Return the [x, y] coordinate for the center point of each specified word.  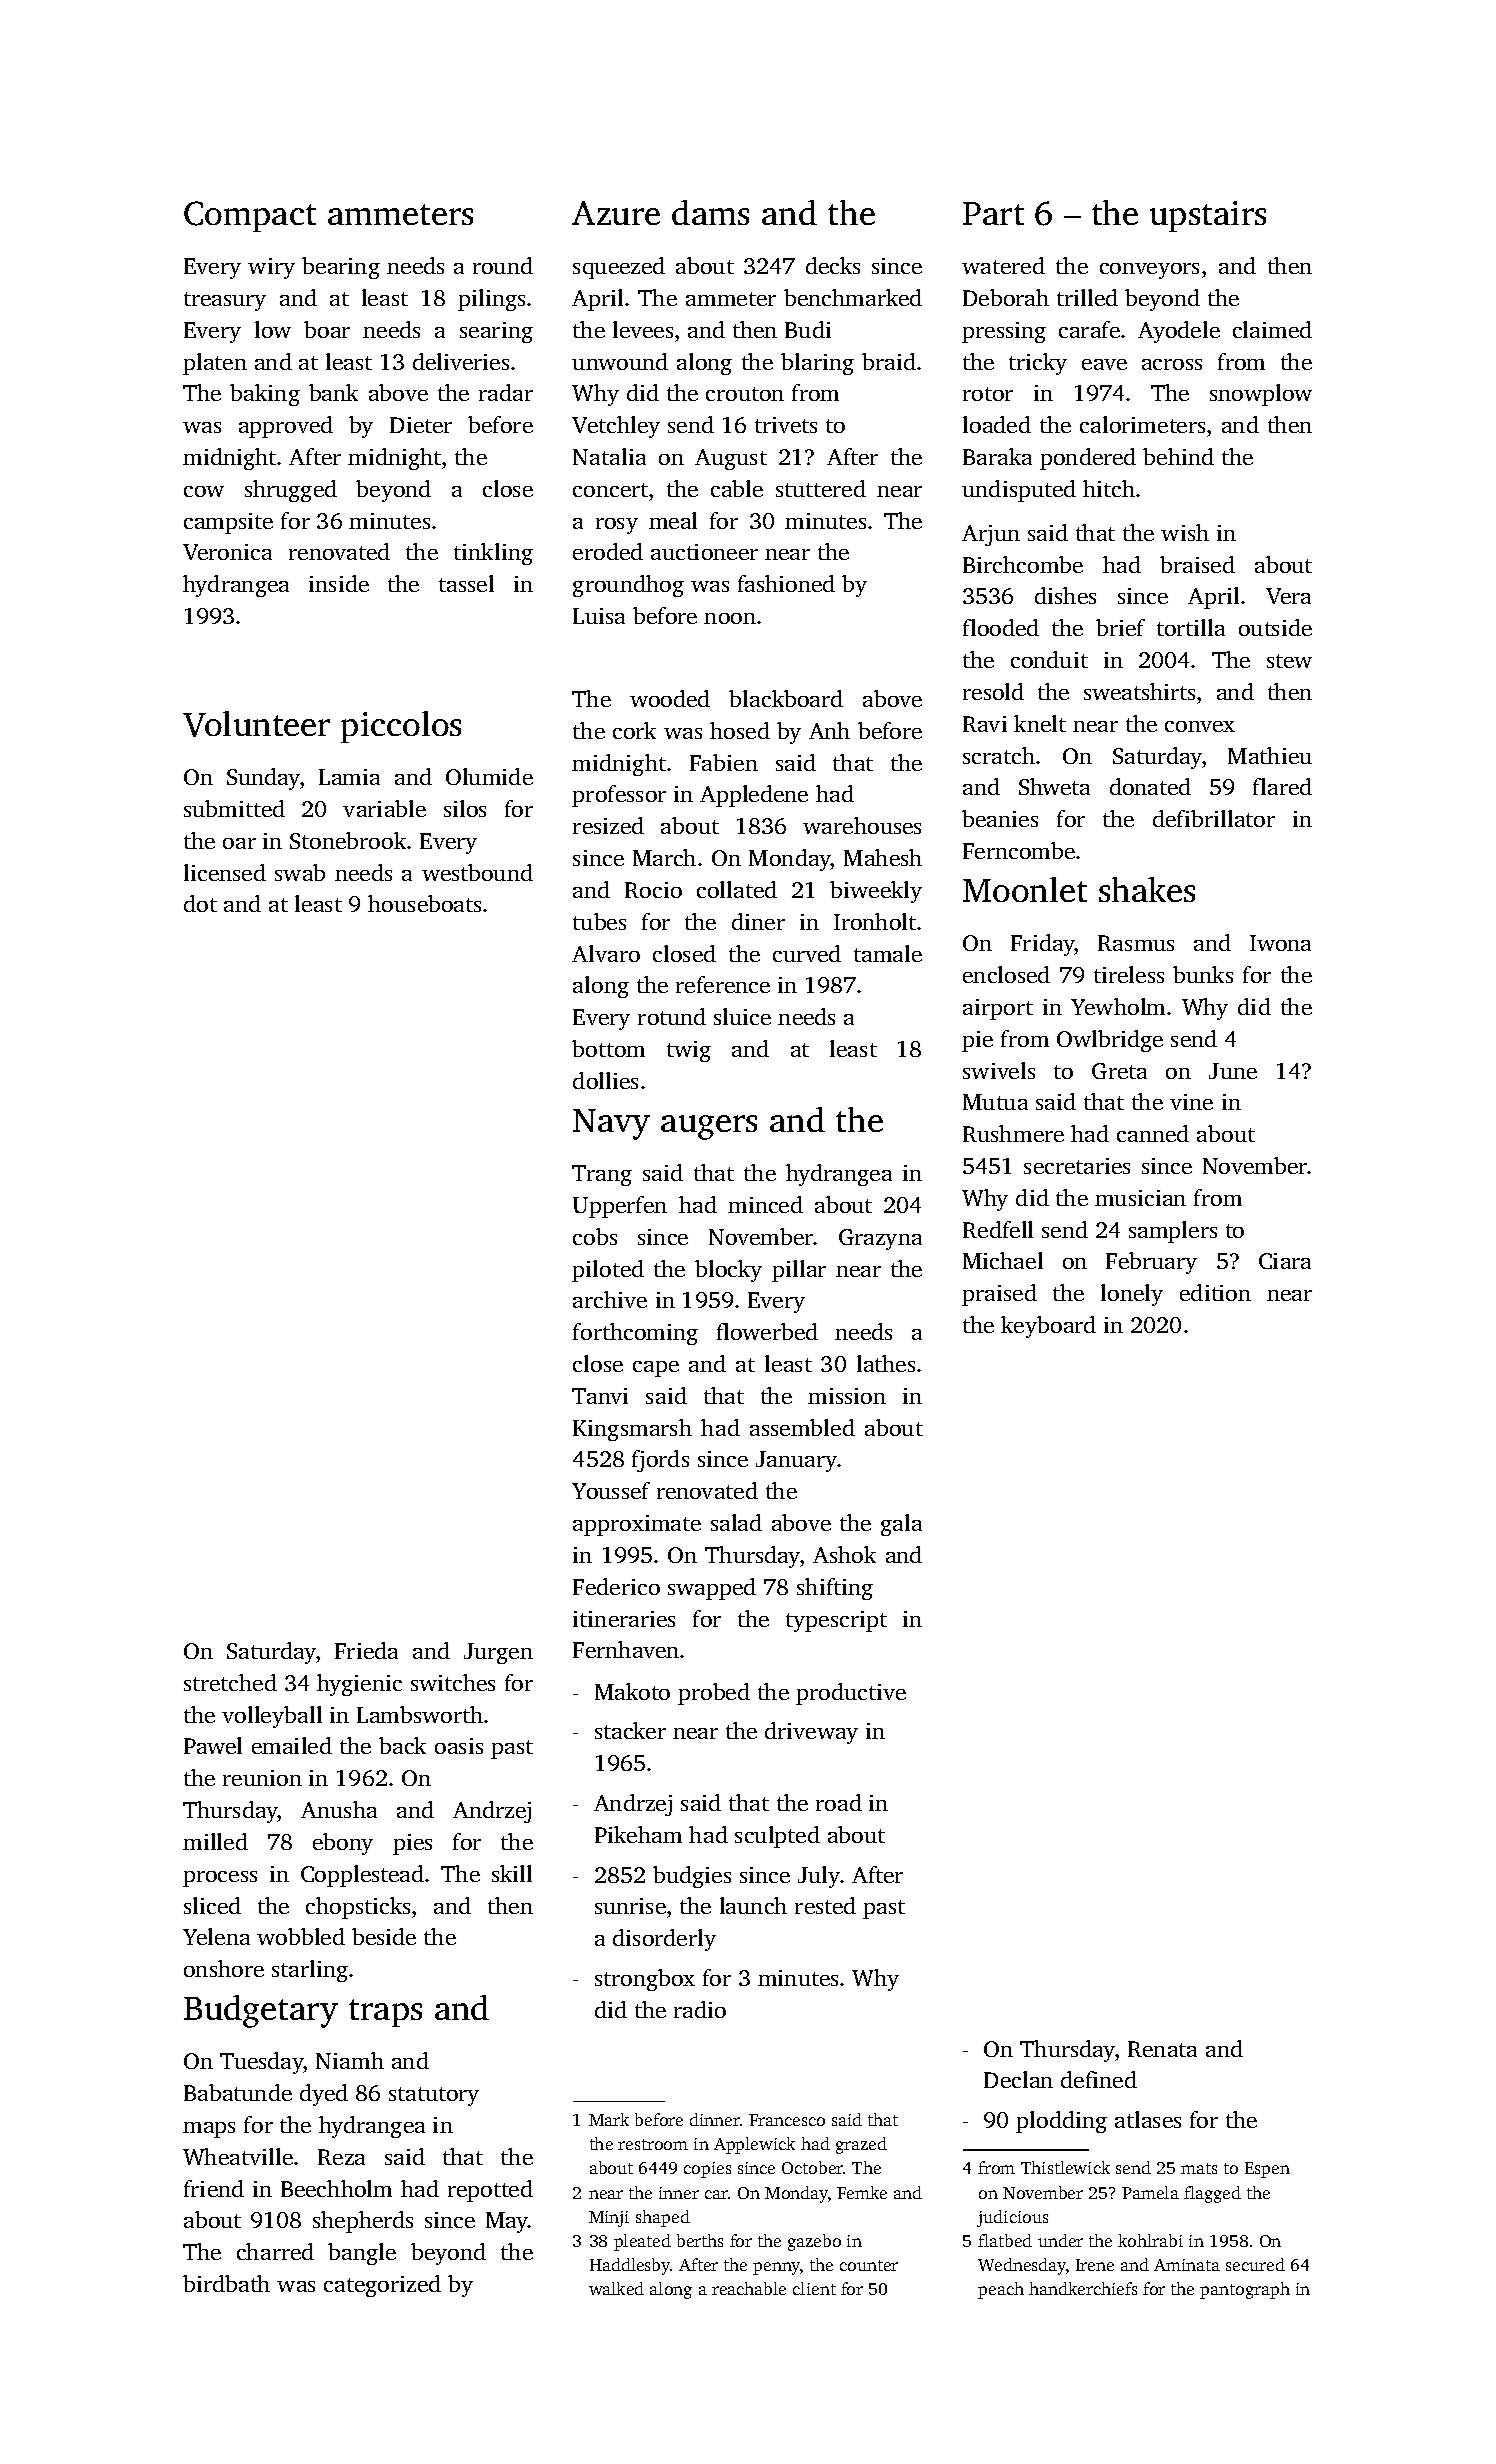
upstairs [1208, 216]
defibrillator [1214, 818]
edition [1215, 1292]
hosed [740, 730]
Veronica [227, 552]
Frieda [366, 1650]
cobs [595, 1236]
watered [1003, 265]
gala [901, 1525]
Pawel [213, 1745]
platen [215, 364]
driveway [811, 1733]
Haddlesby [630, 2266]
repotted [490, 2191]
